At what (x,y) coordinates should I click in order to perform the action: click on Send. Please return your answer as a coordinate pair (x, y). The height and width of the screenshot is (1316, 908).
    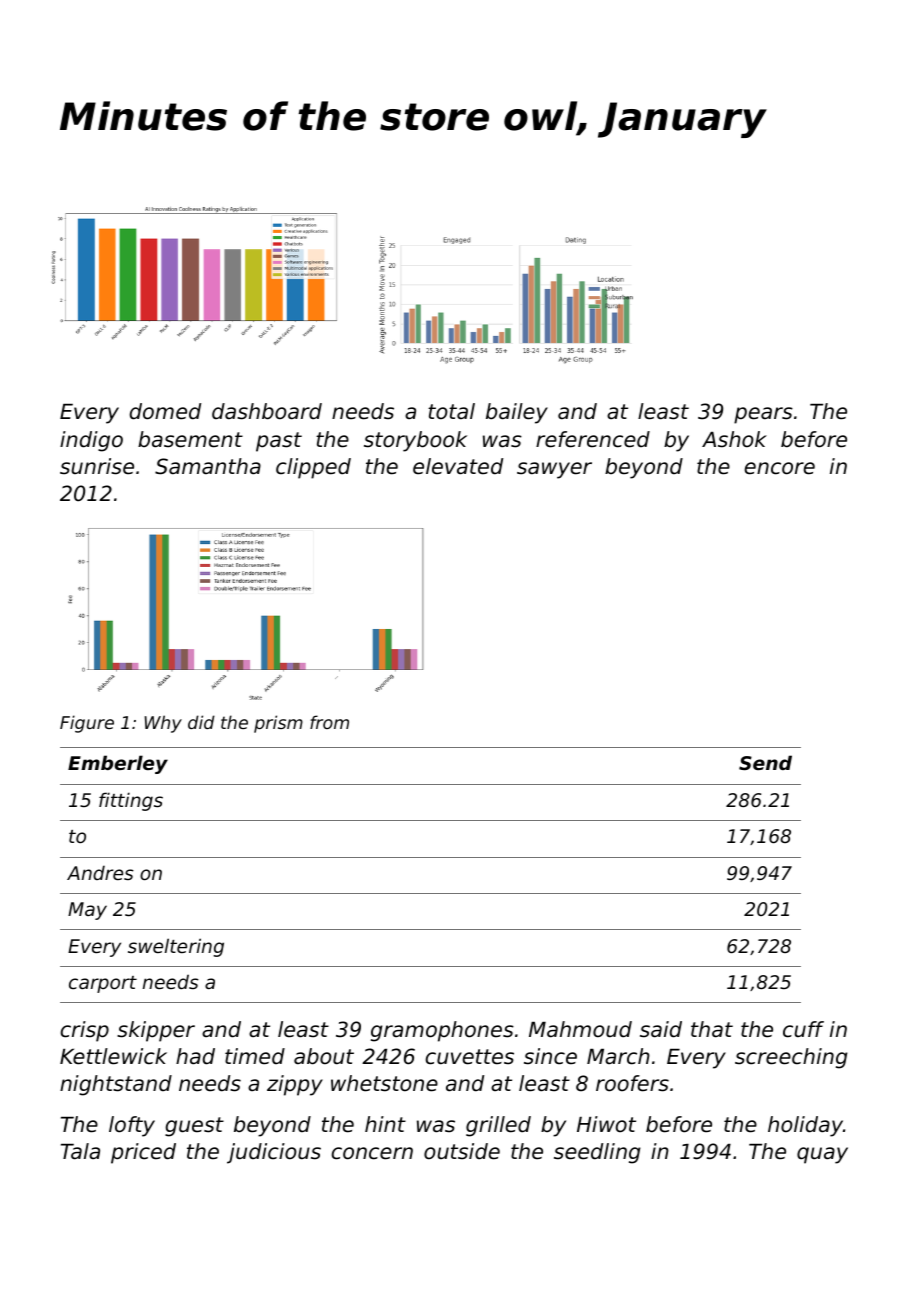
    Looking at the image, I should click on (765, 762).
